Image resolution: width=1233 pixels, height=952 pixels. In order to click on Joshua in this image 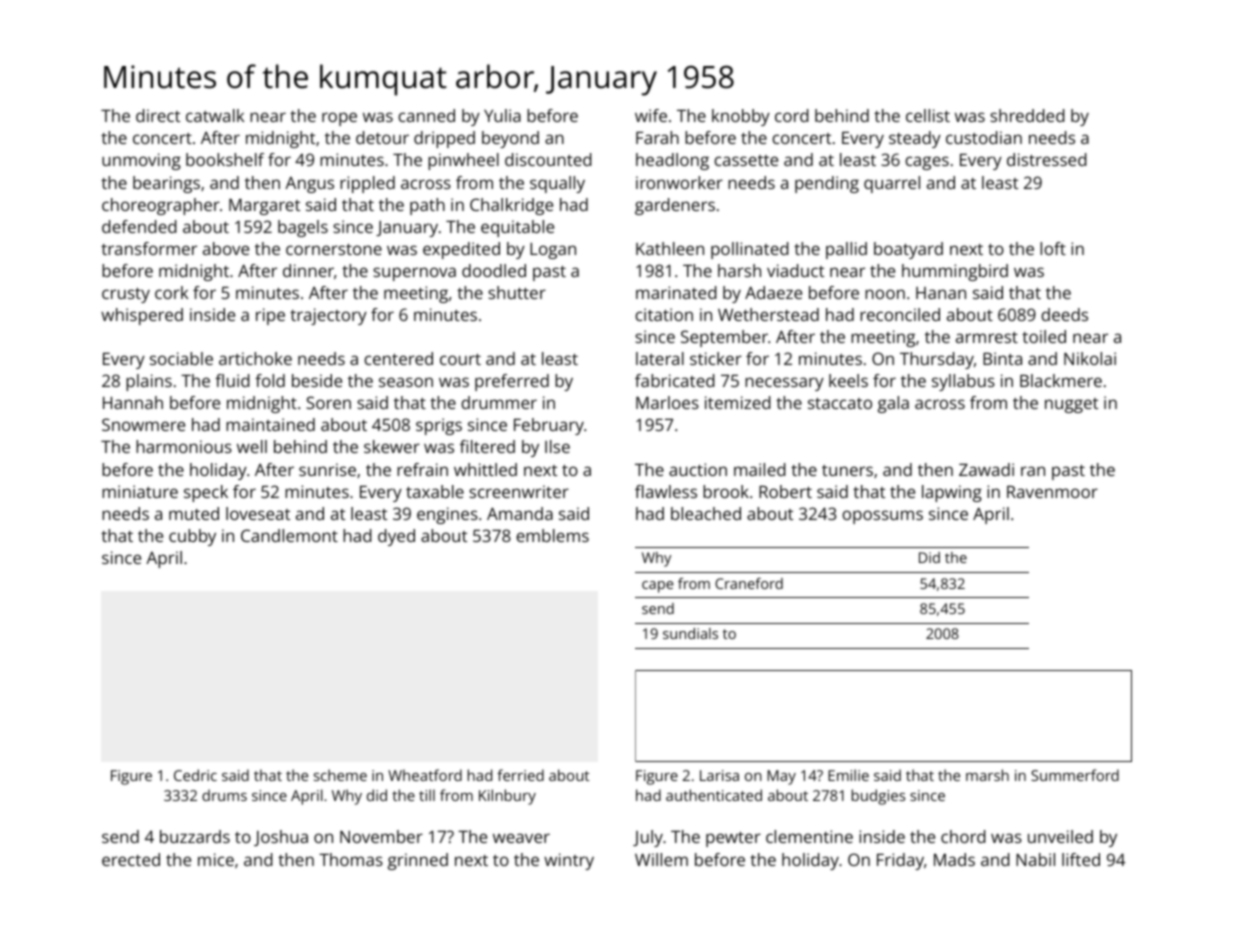, I will do `click(281, 838)`.
